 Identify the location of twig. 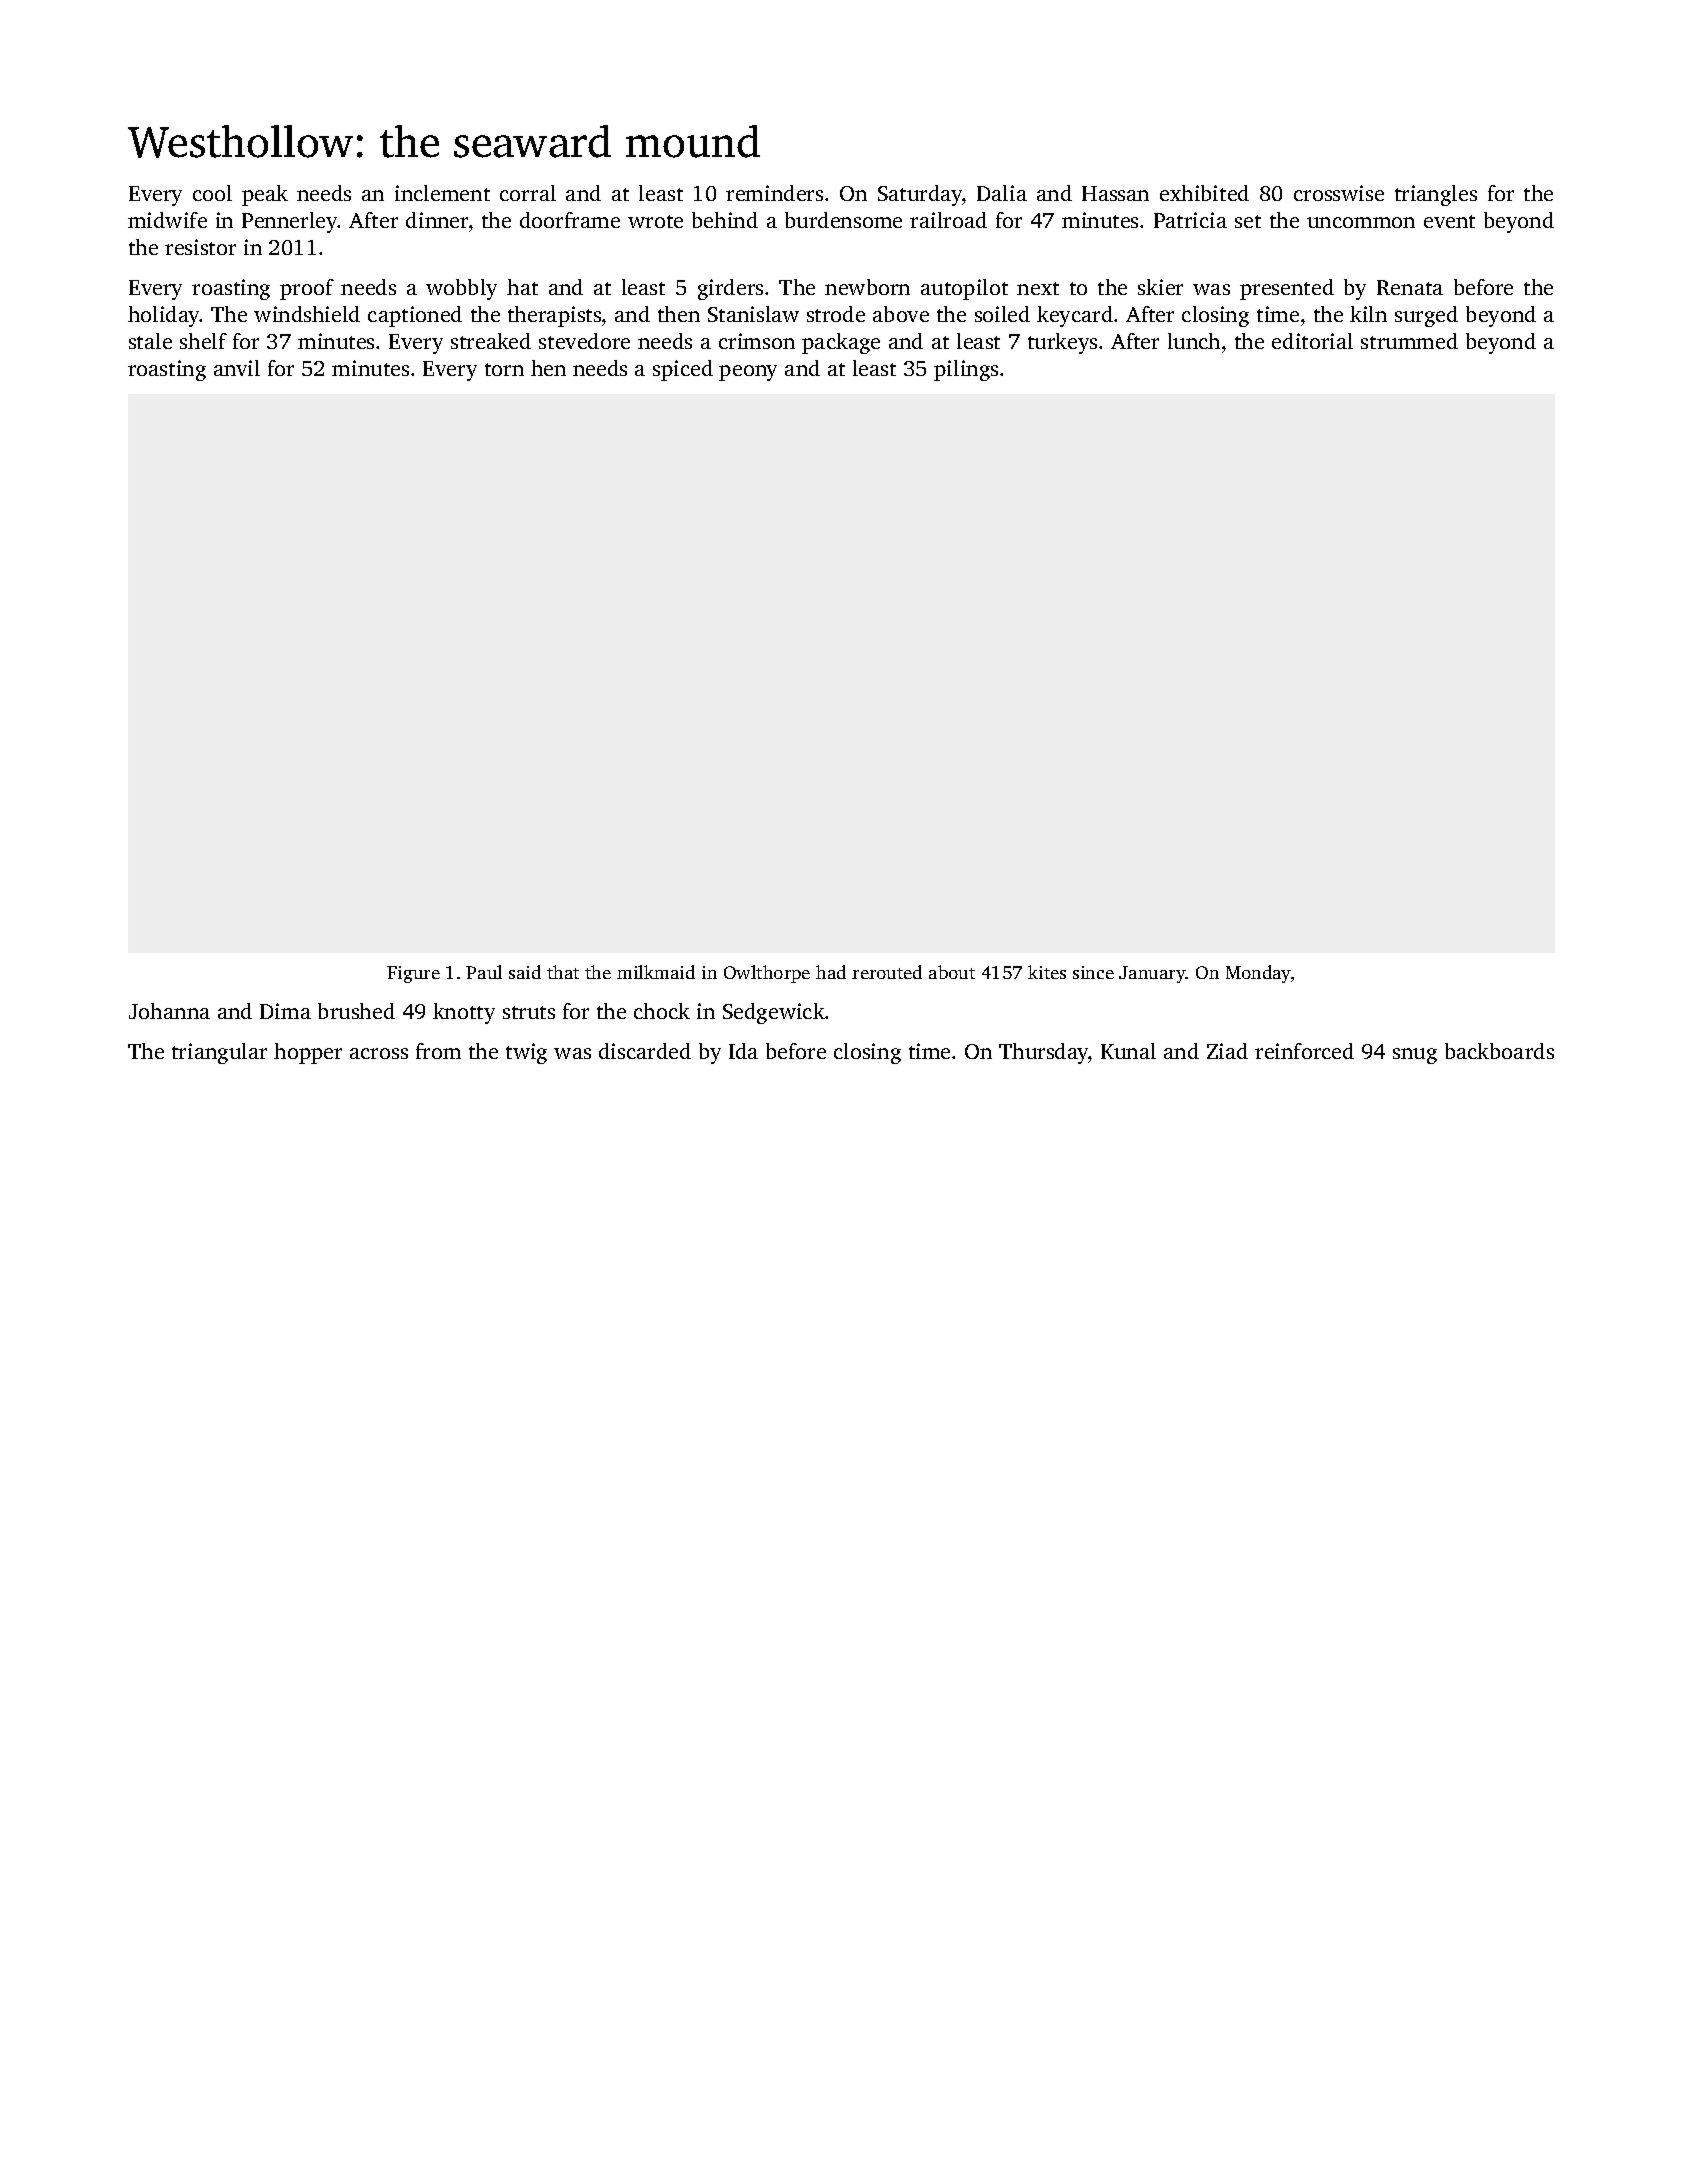
(526, 1053).
